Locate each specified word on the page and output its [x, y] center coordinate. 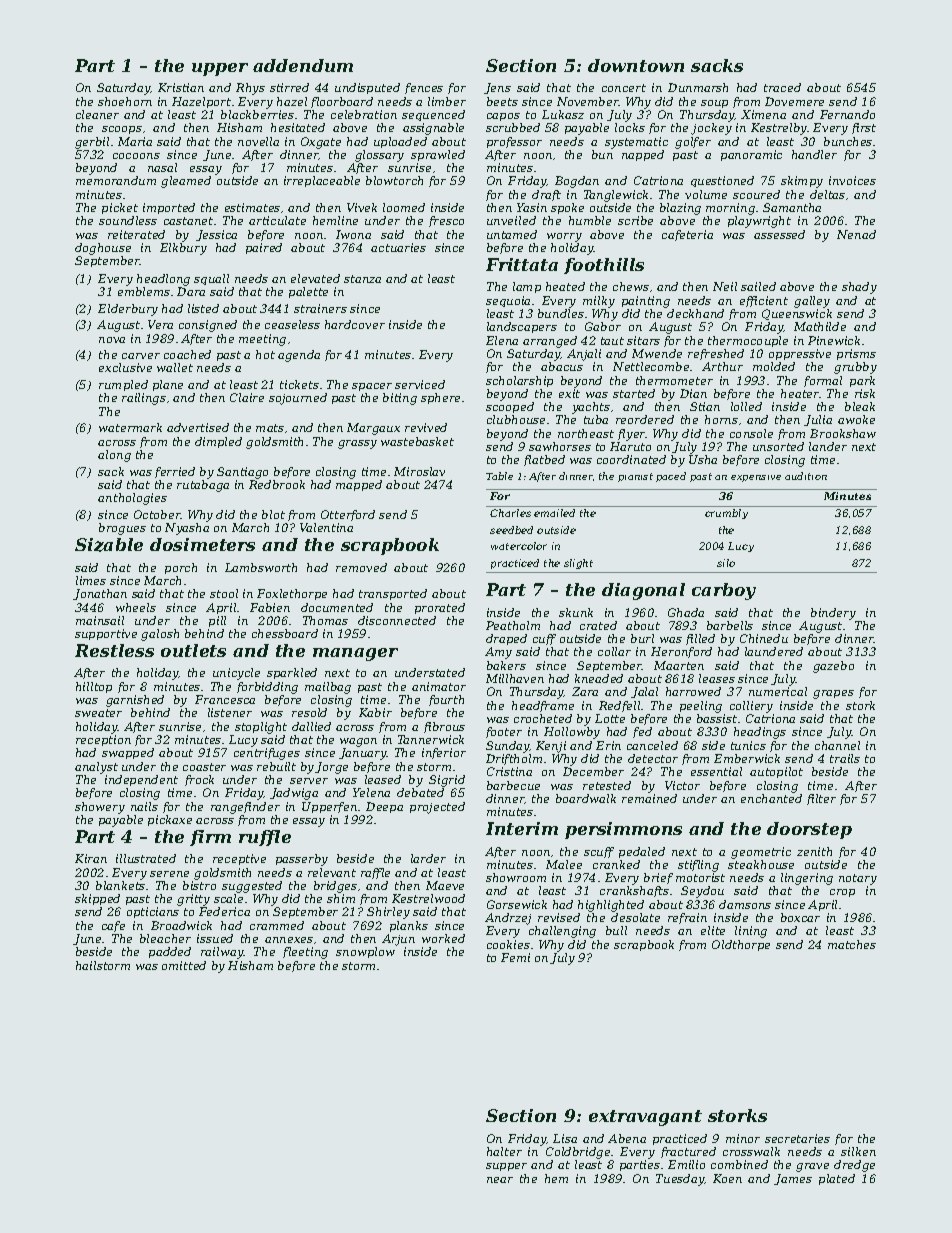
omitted [184, 965]
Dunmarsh [698, 87]
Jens [497, 88]
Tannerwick [431, 739]
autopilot [776, 772]
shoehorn [125, 101]
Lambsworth [261, 567]
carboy [724, 591]
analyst [96, 768]
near [500, 1180]
